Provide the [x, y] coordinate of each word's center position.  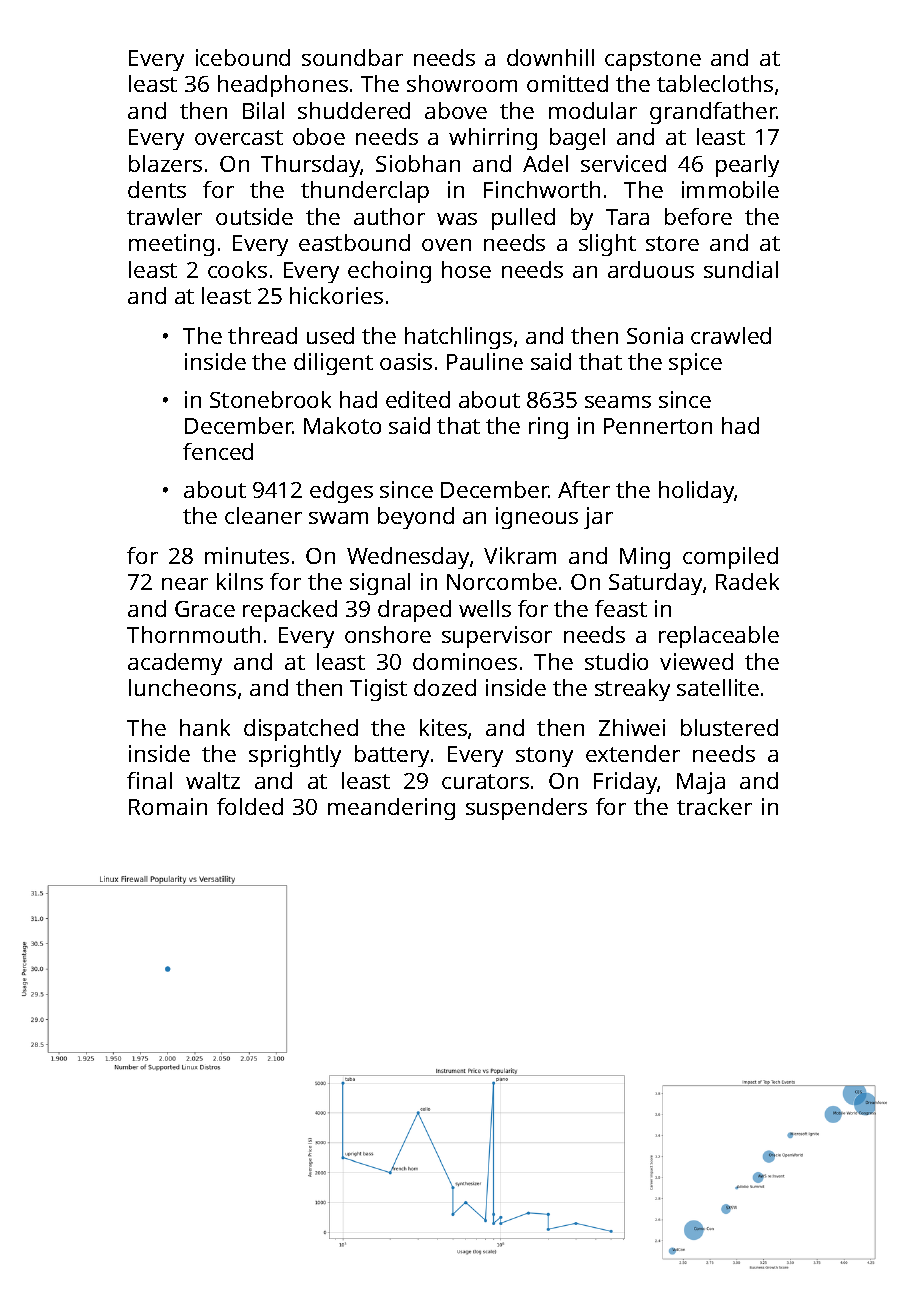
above [456, 110]
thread [262, 335]
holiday [697, 492]
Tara [627, 217]
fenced [218, 451]
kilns [240, 581]
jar [598, 518]
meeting [171, 245]
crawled [731, 335]
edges [341, 492]
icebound [243, 57]
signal [380, 584]
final [149, 780]
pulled [523, 219]
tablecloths [715, 83]
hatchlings [458, 338]
